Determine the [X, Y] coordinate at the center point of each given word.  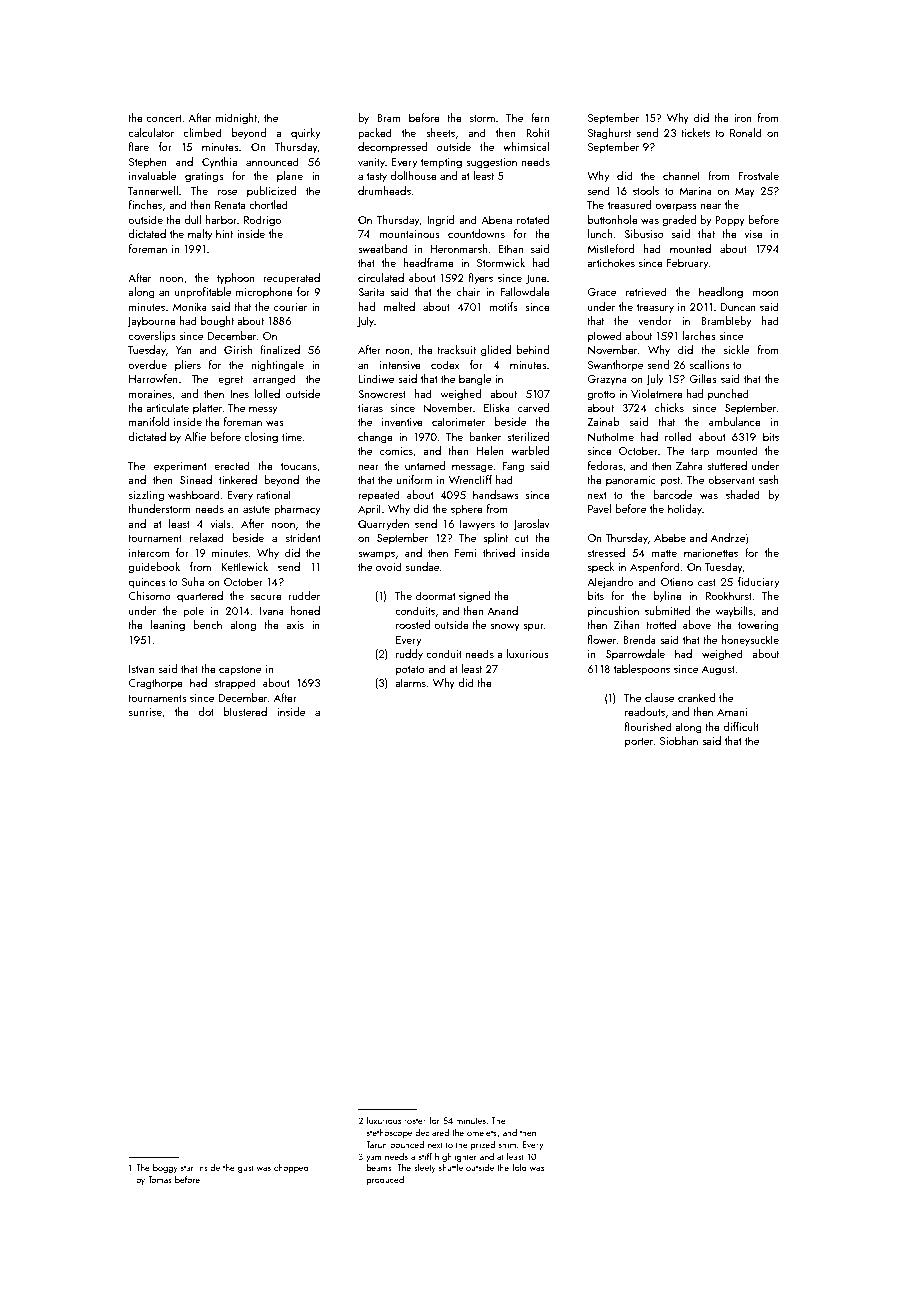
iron [743, 118]
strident [303, 537]
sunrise [145, 712]
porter [639, 743]
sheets [440, 132]
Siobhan [679, 740]
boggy [165, 1168]
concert [164, 118]
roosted [413, 624]
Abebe [670, 537]
